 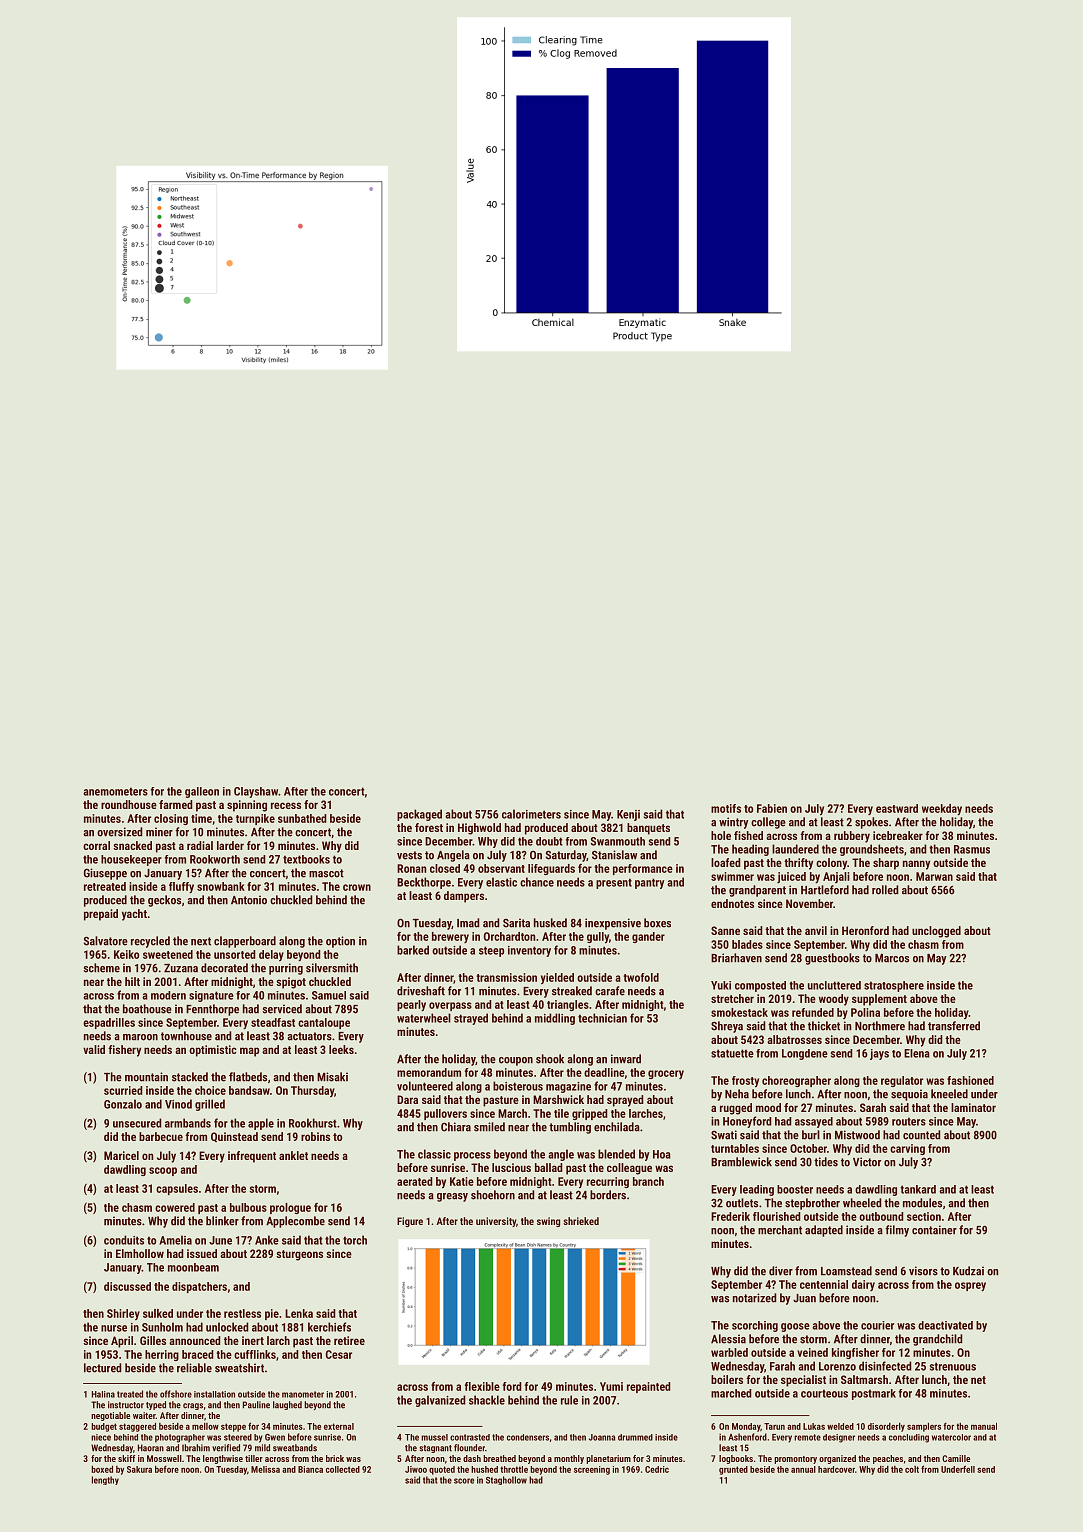 I want to click on twofold, so click(x=641, y=977).
